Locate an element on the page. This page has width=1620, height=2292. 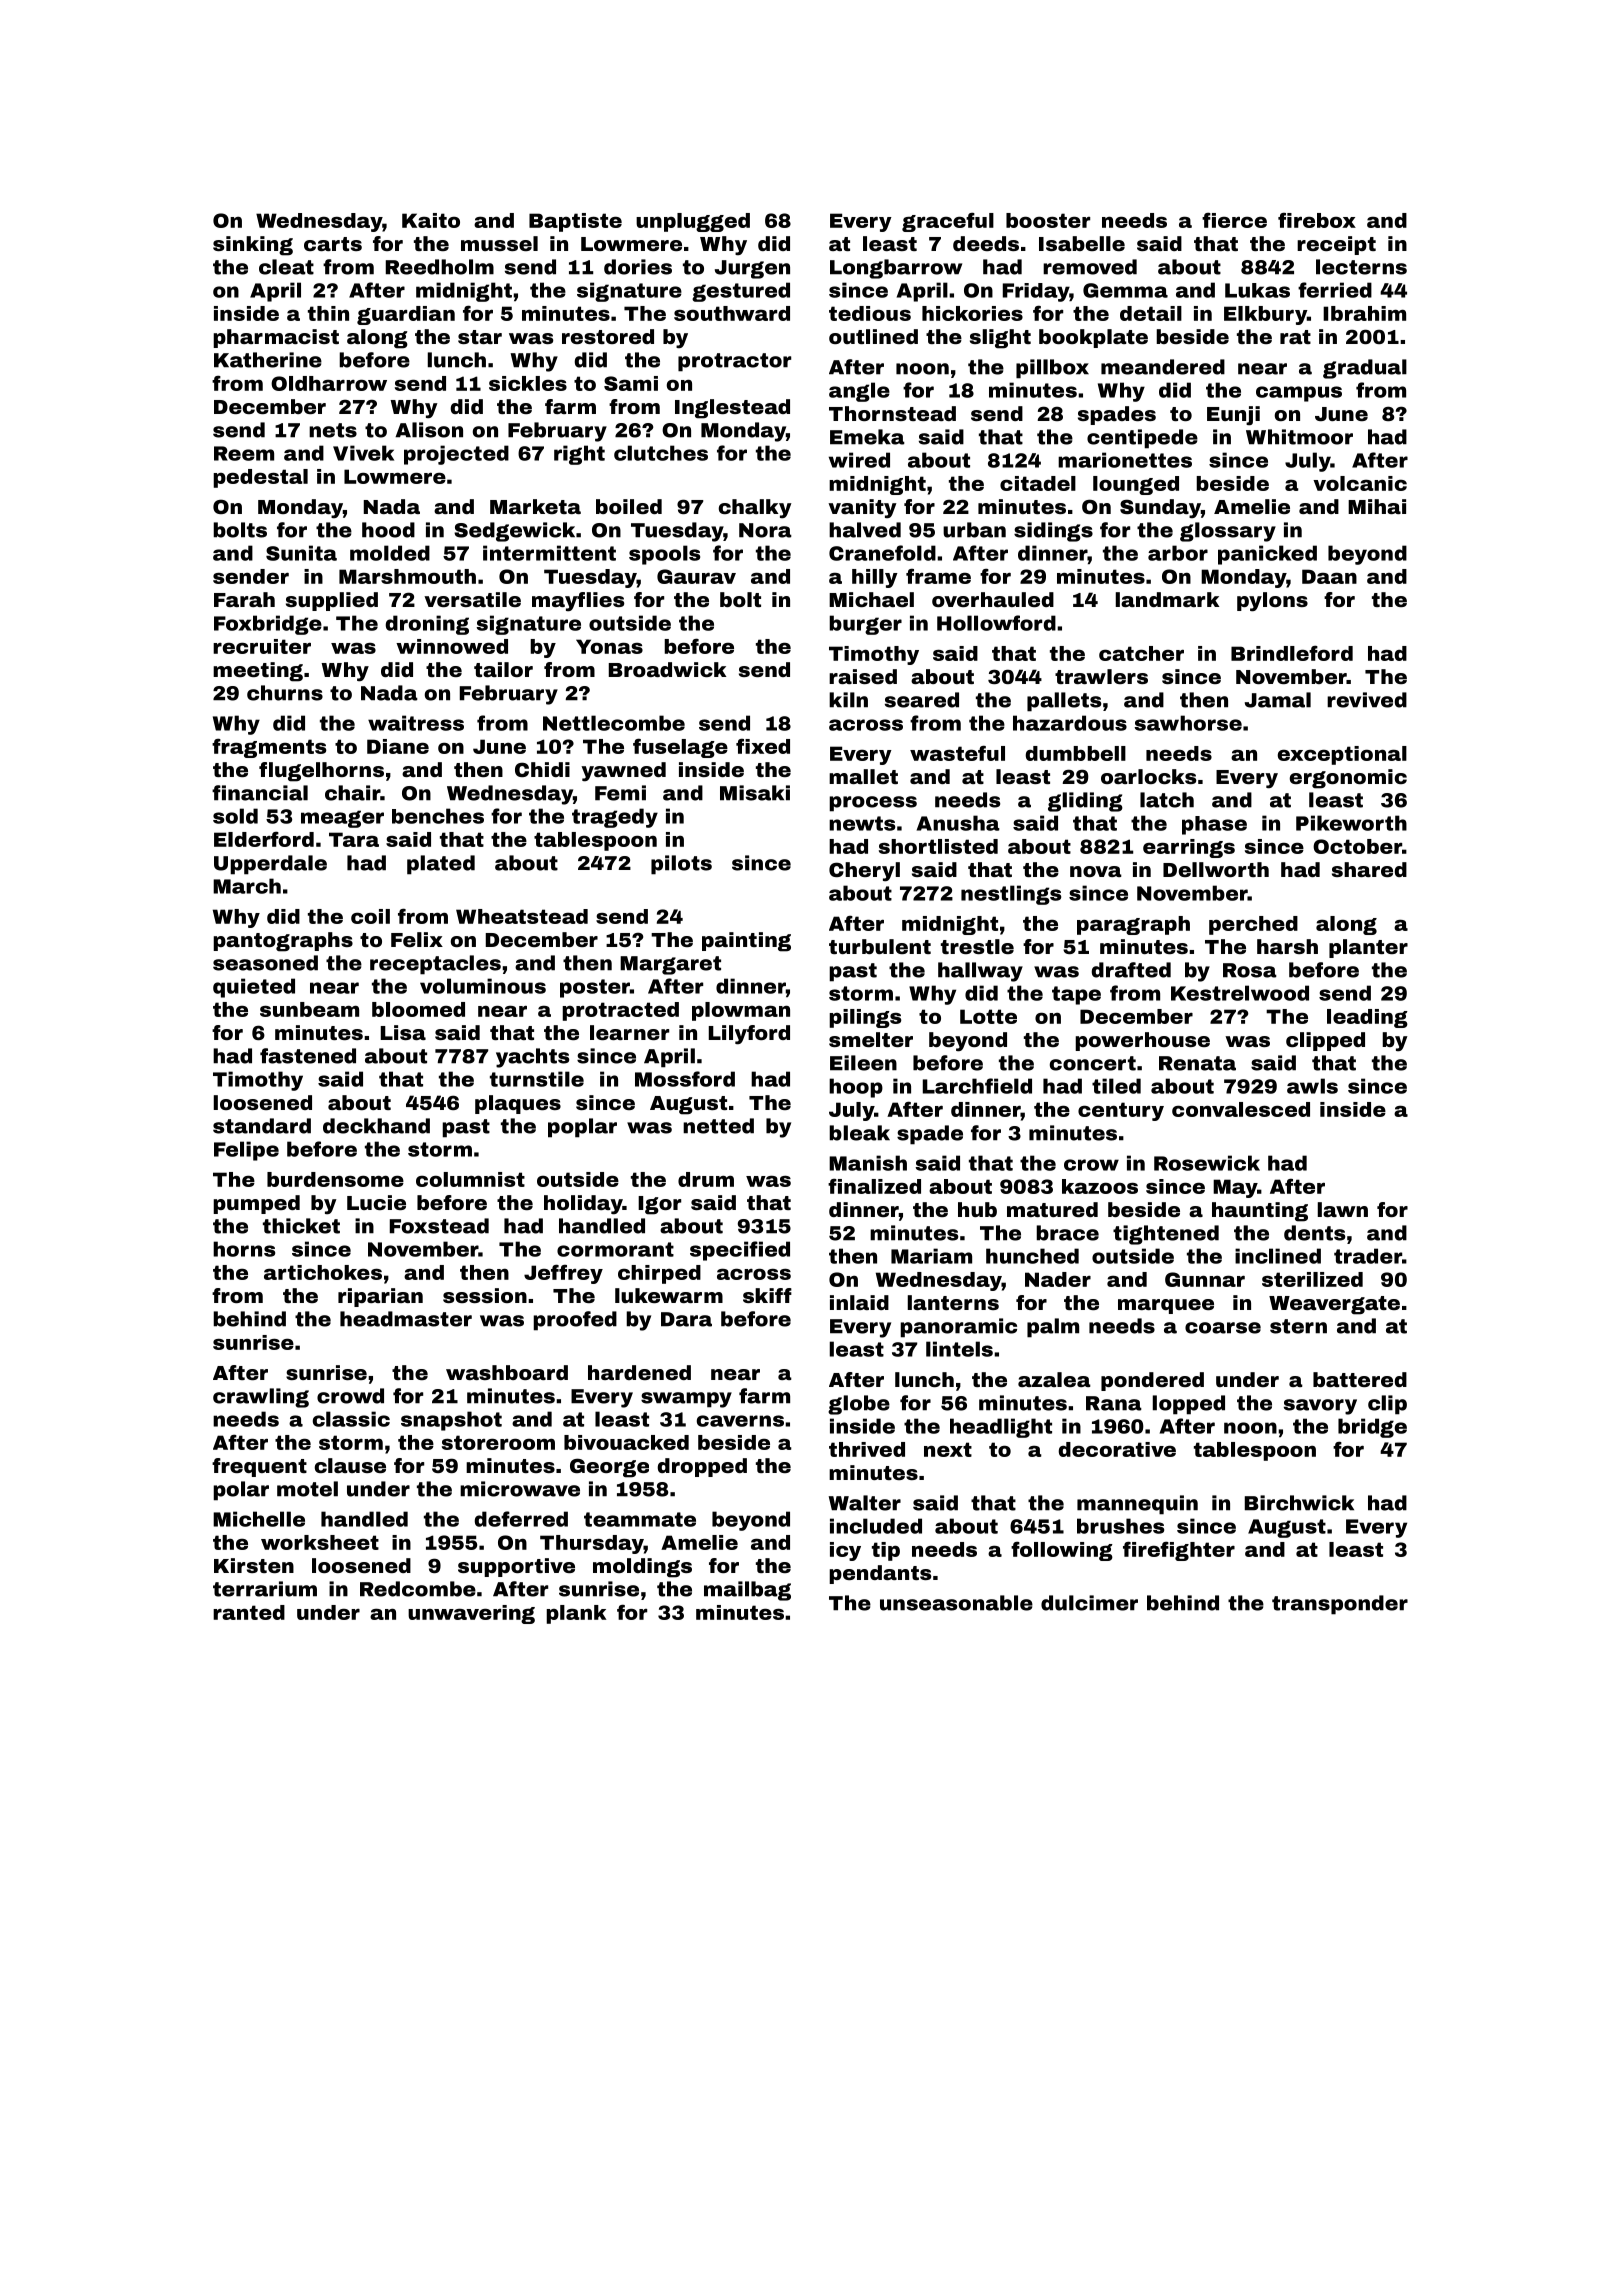
outlined is located at coordinates (873, 336).
